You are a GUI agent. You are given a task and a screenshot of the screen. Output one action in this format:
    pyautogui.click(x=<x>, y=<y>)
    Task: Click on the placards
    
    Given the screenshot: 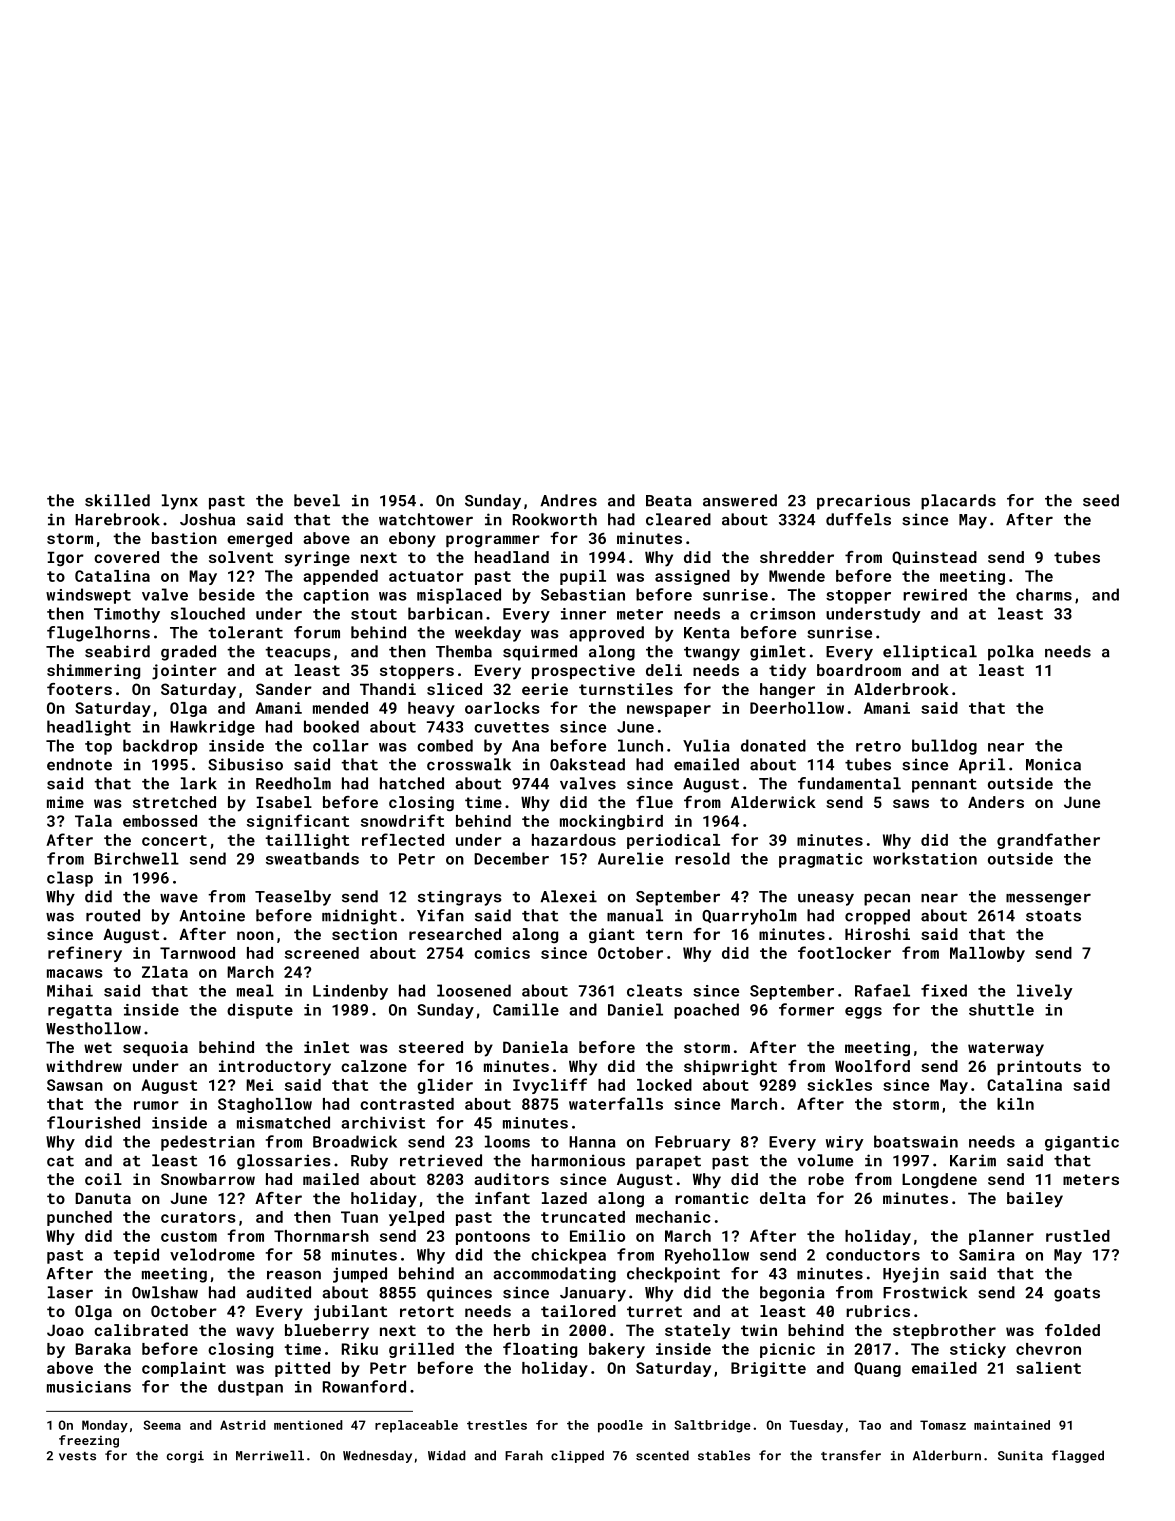 What is the action you would take?
    pyautogui.click(x=958, y=502)
